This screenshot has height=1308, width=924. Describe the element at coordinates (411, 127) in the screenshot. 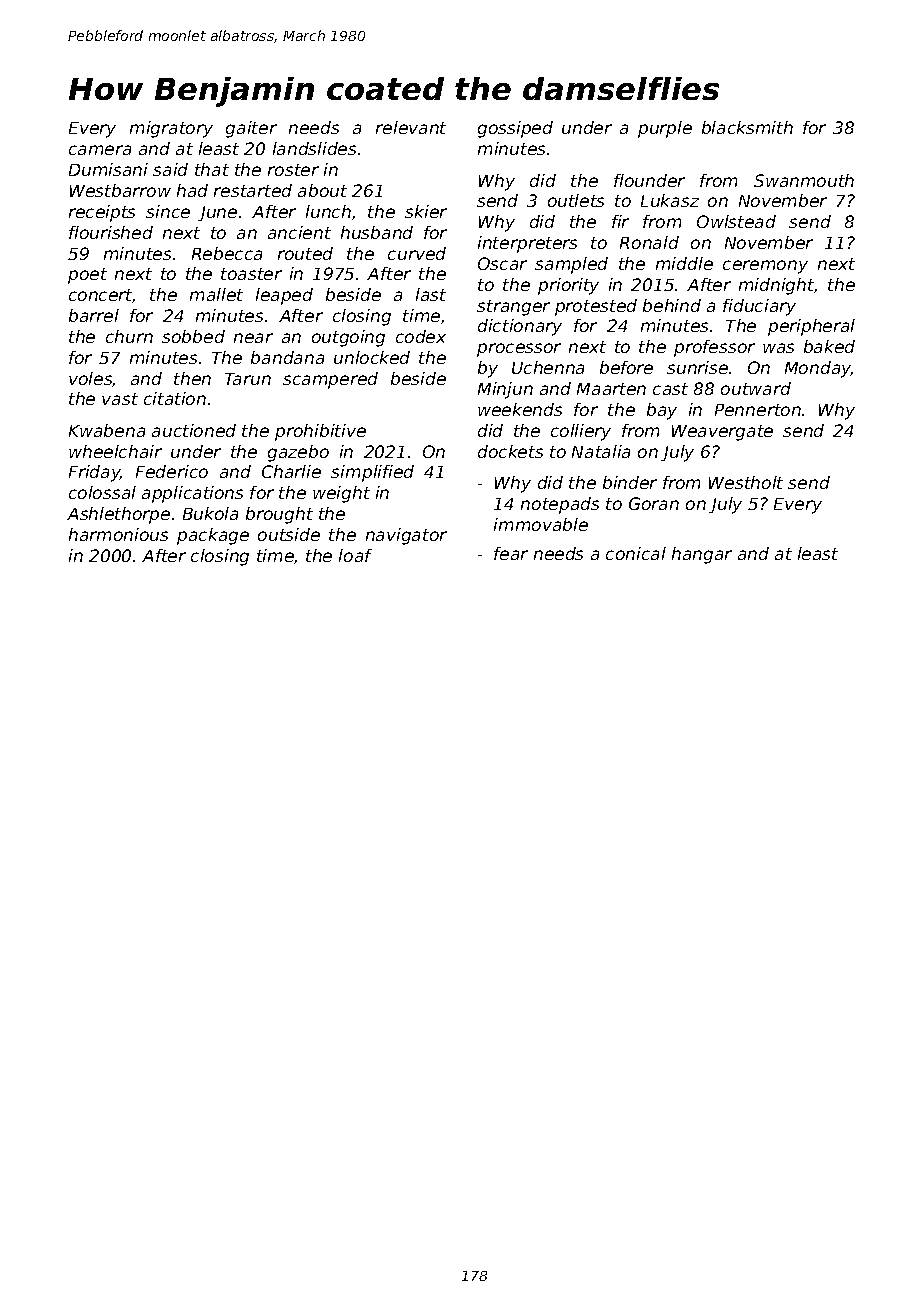

I see `relevant` at that location.
